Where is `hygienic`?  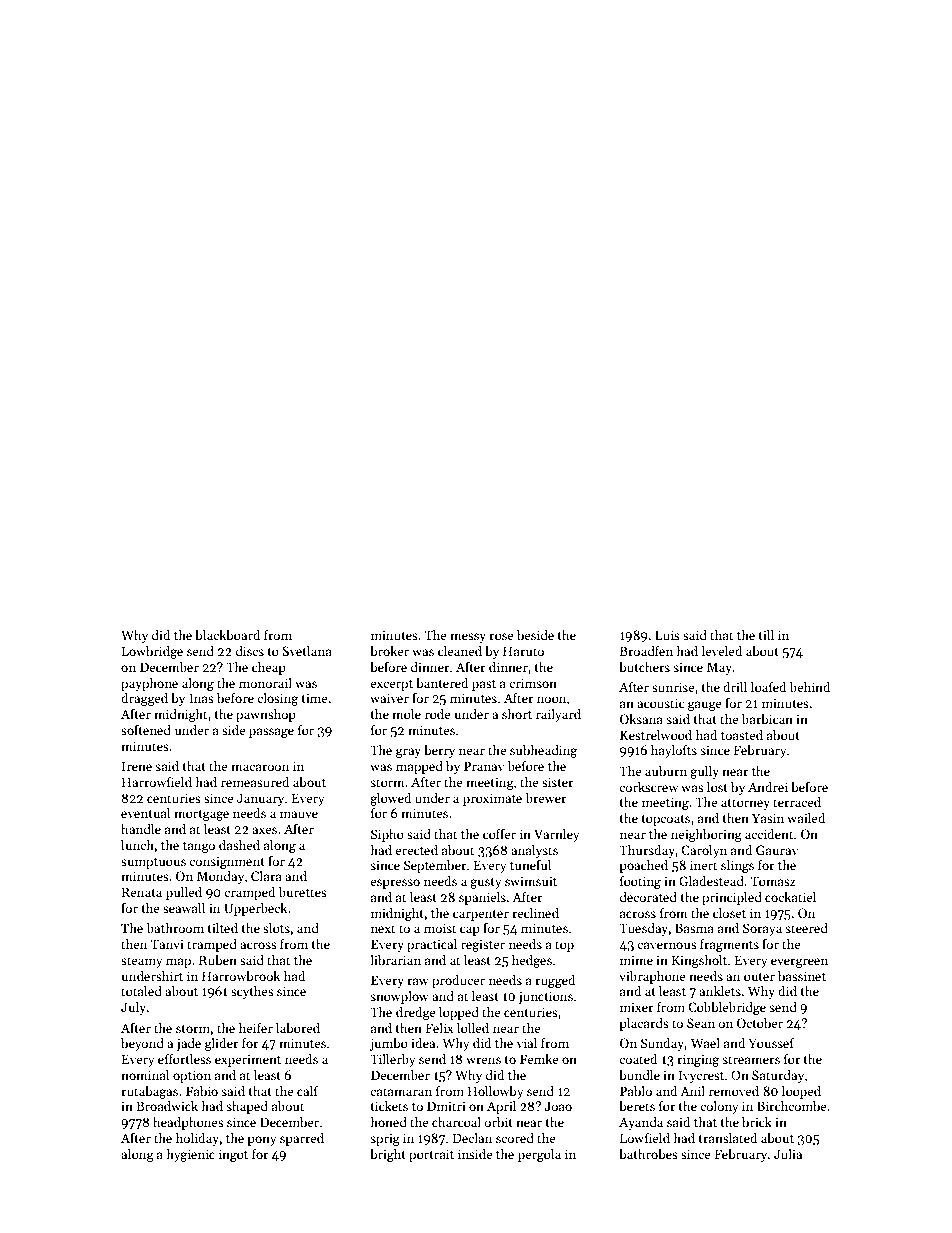
hygienic is located at coordinates (190, 1155).
